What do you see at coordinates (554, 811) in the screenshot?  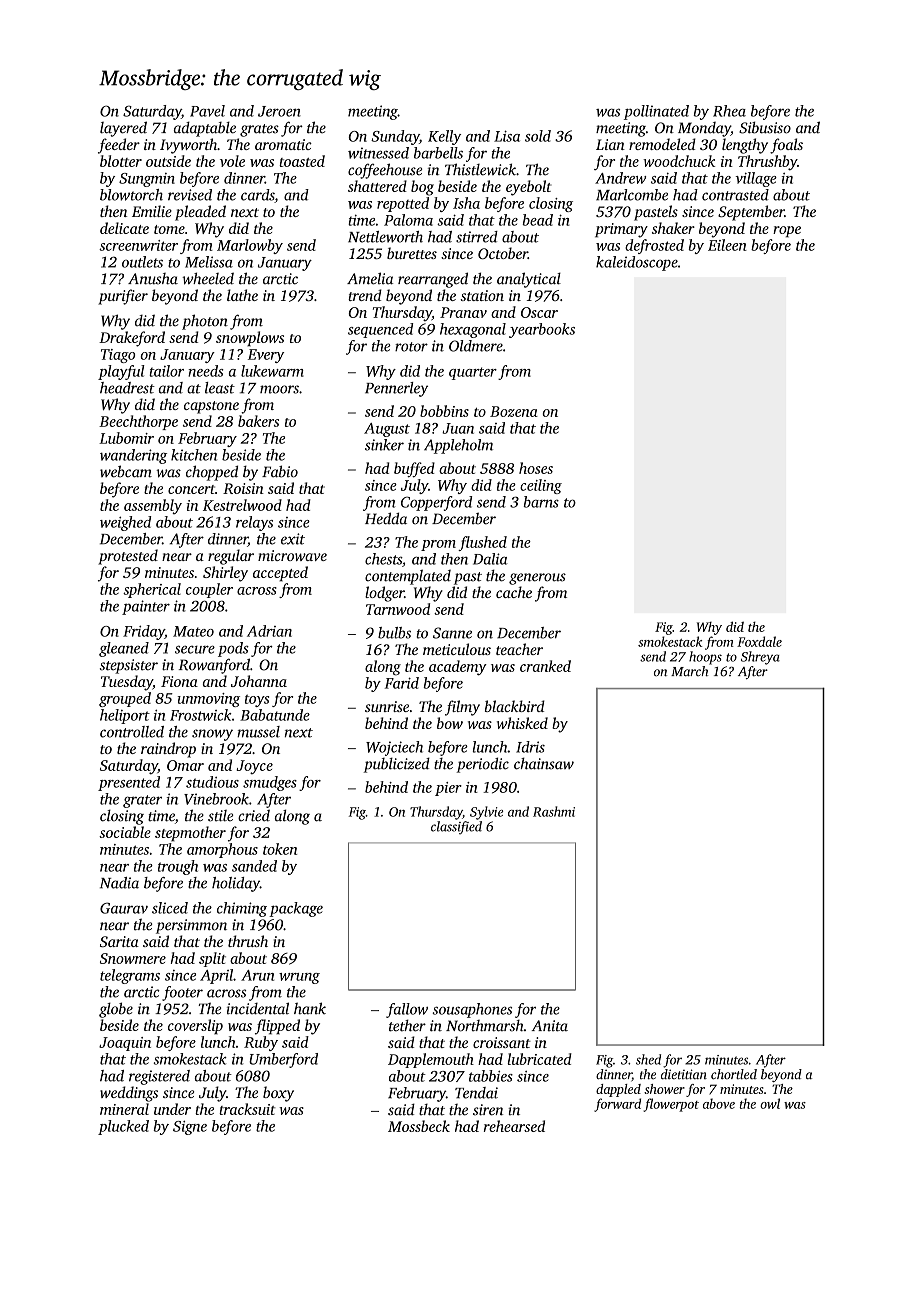 I see `Rashmi` at bounding box center [554, 811].
